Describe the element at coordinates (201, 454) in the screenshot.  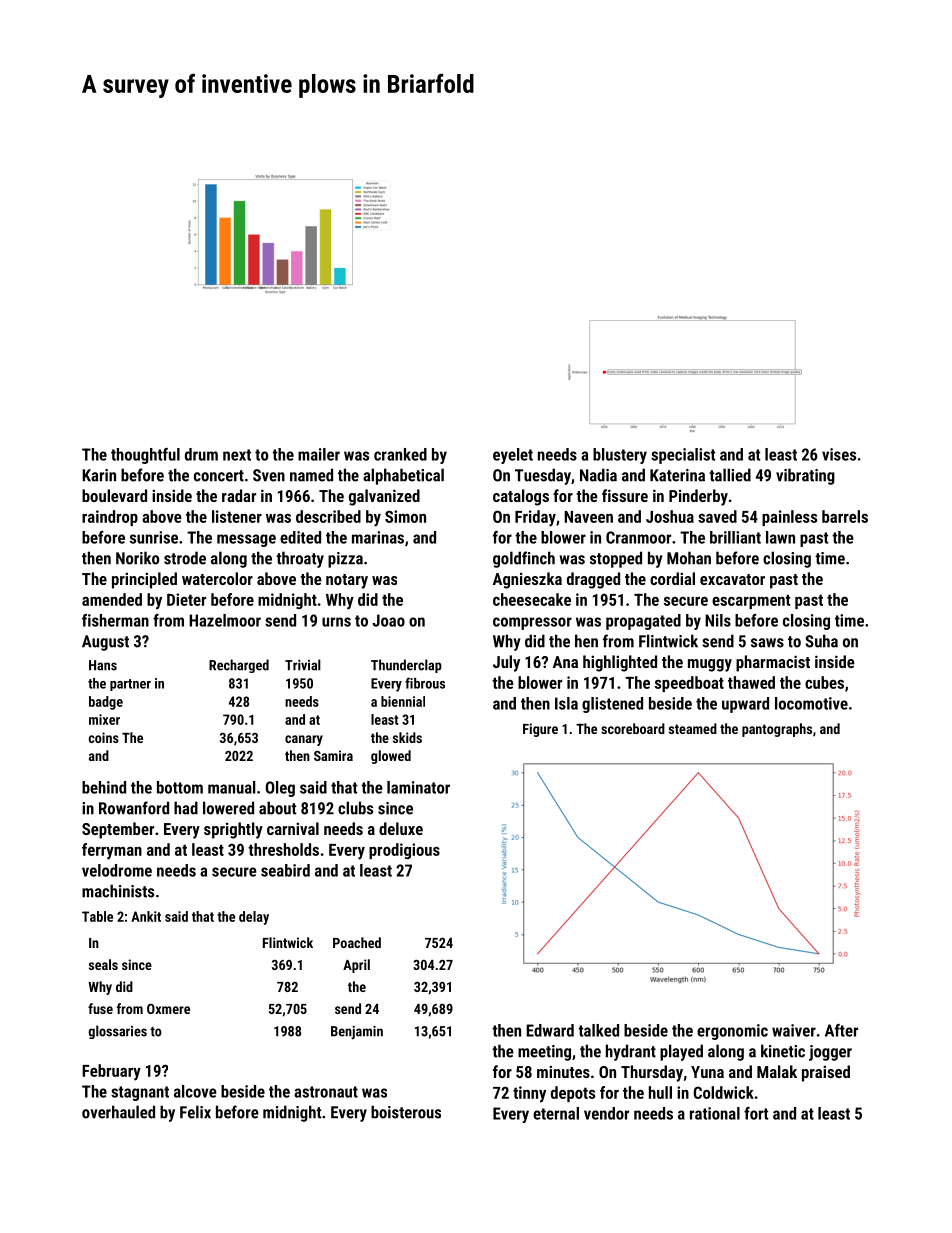
I see `drum` at that location.
